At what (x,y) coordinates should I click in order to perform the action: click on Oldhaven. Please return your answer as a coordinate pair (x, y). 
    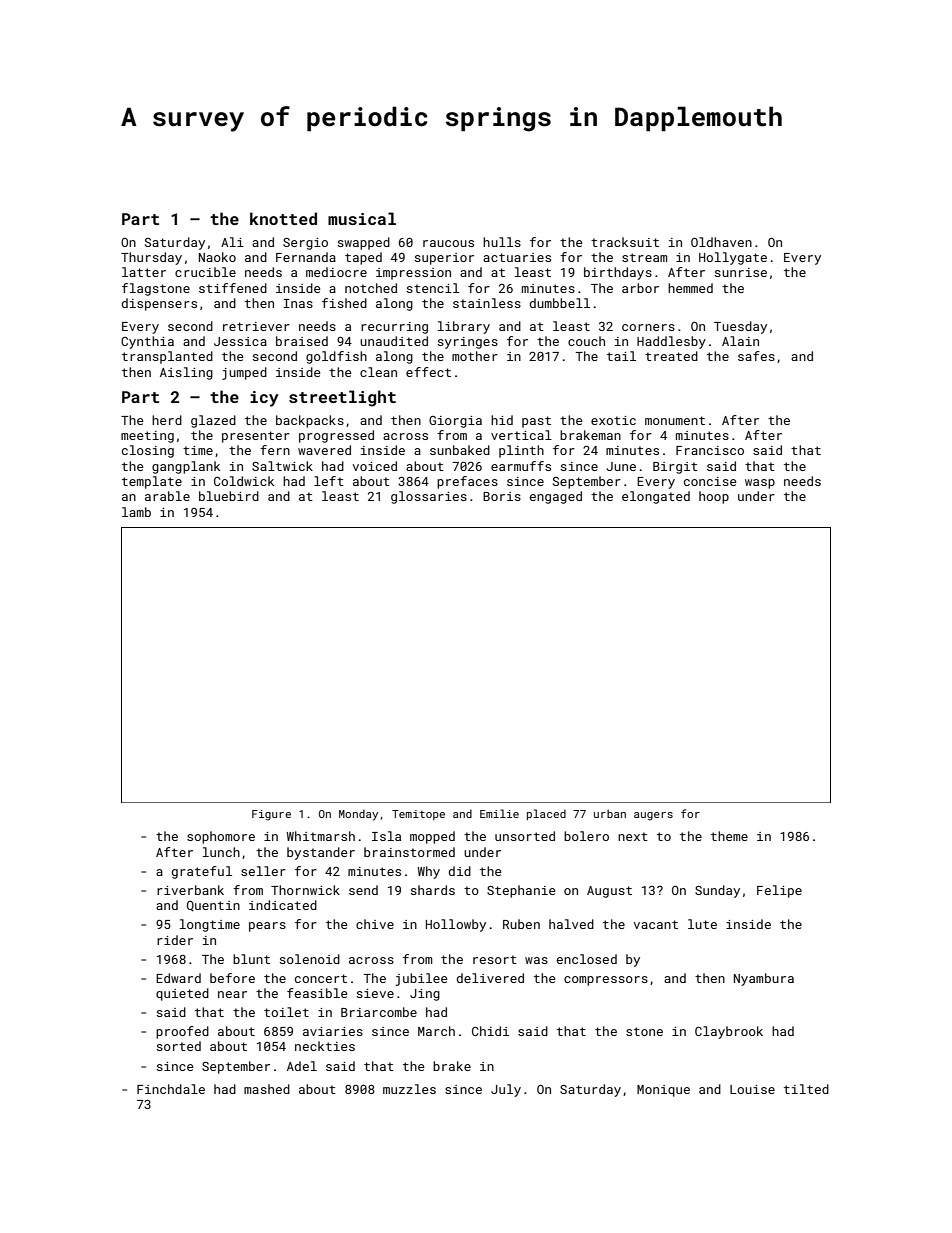
    Looking at the image, I should click on (721, 242).
